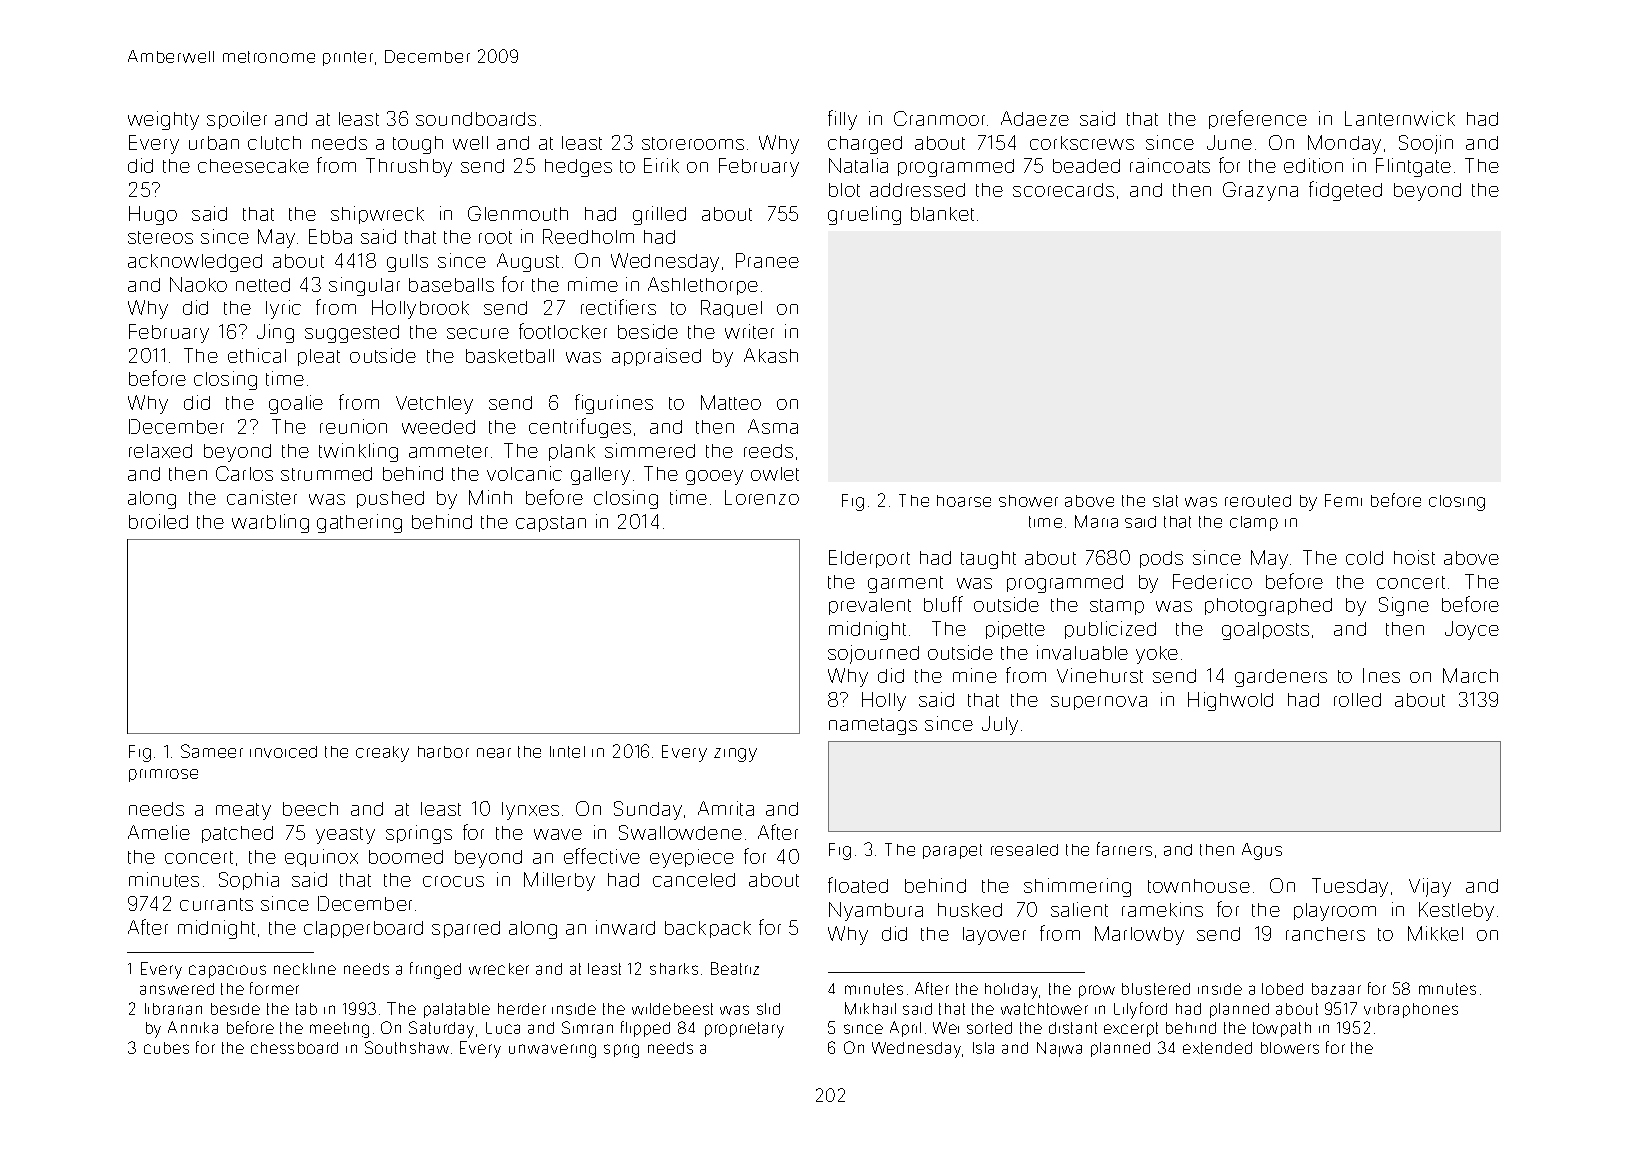 The width and height of the screenshot is (1628, 1151). What do you see at coordinates (434, 405) in the screenshot?
I see `Vetchley` at bounding box center [434, 405].
